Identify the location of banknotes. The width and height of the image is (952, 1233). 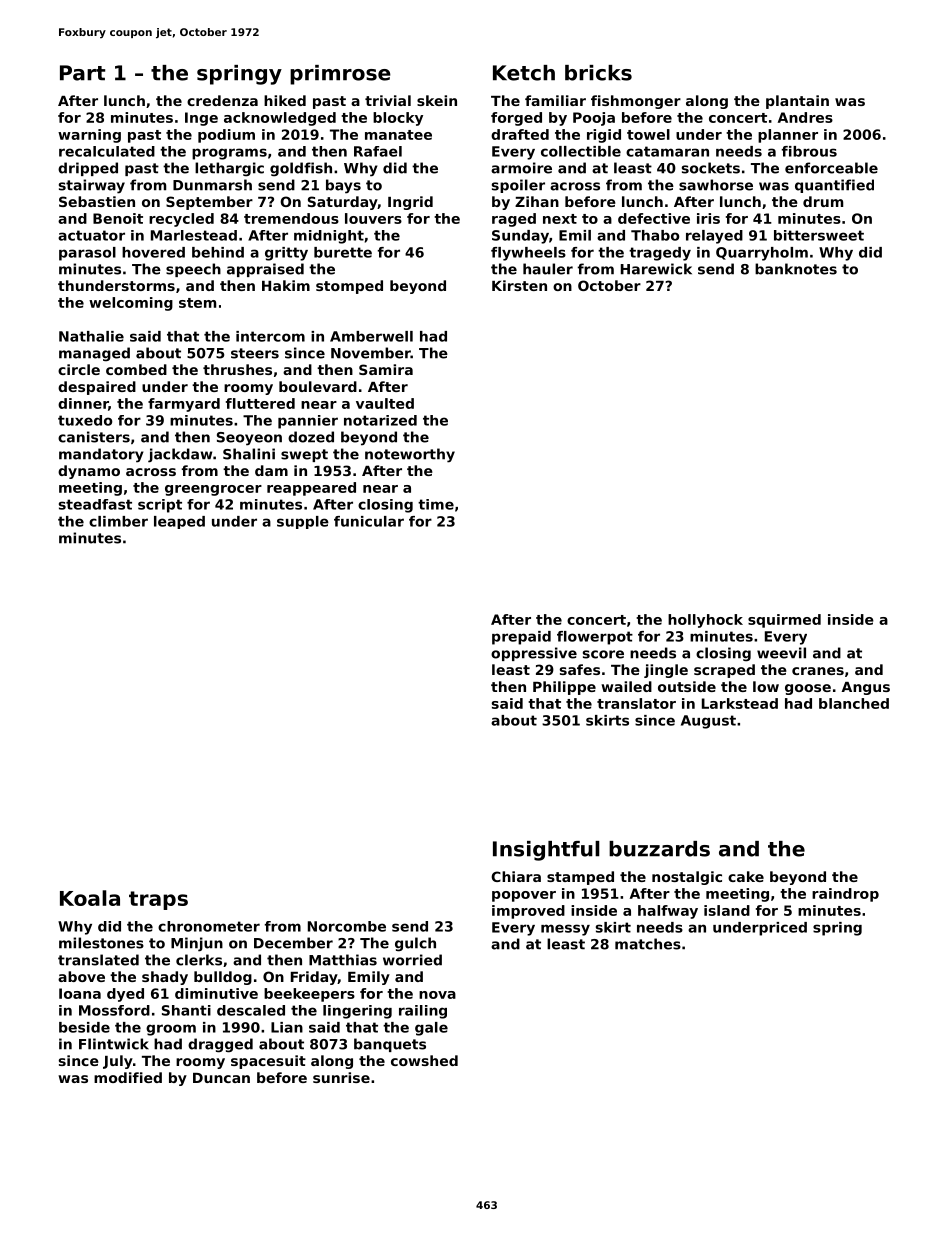
(796, 269).
